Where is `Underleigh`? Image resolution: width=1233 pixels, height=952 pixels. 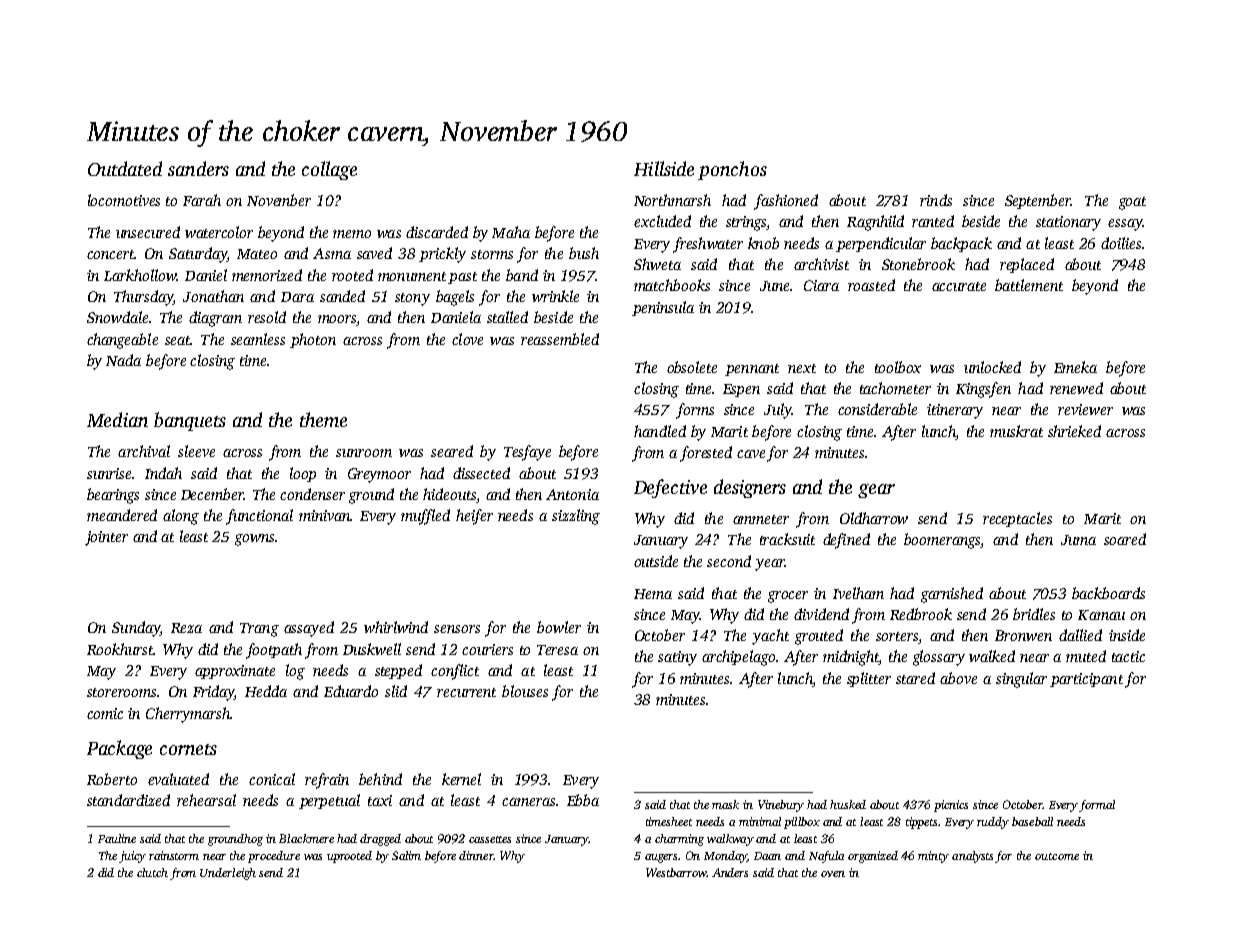
Underleigh is located at coordinates (228, 874).
